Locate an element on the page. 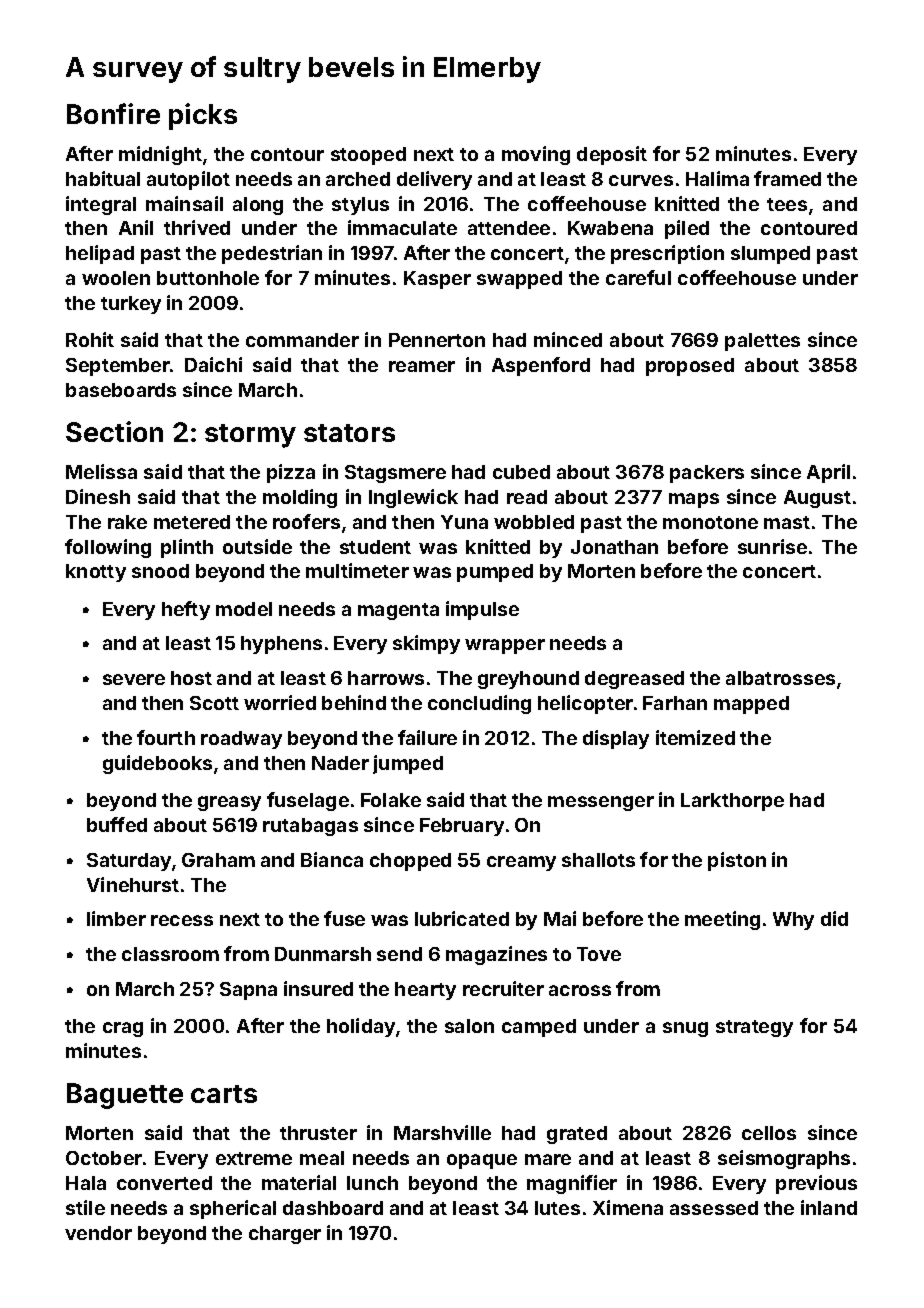 This document has height=1308, width=924. pizza is located at coordinates (291, 473).
